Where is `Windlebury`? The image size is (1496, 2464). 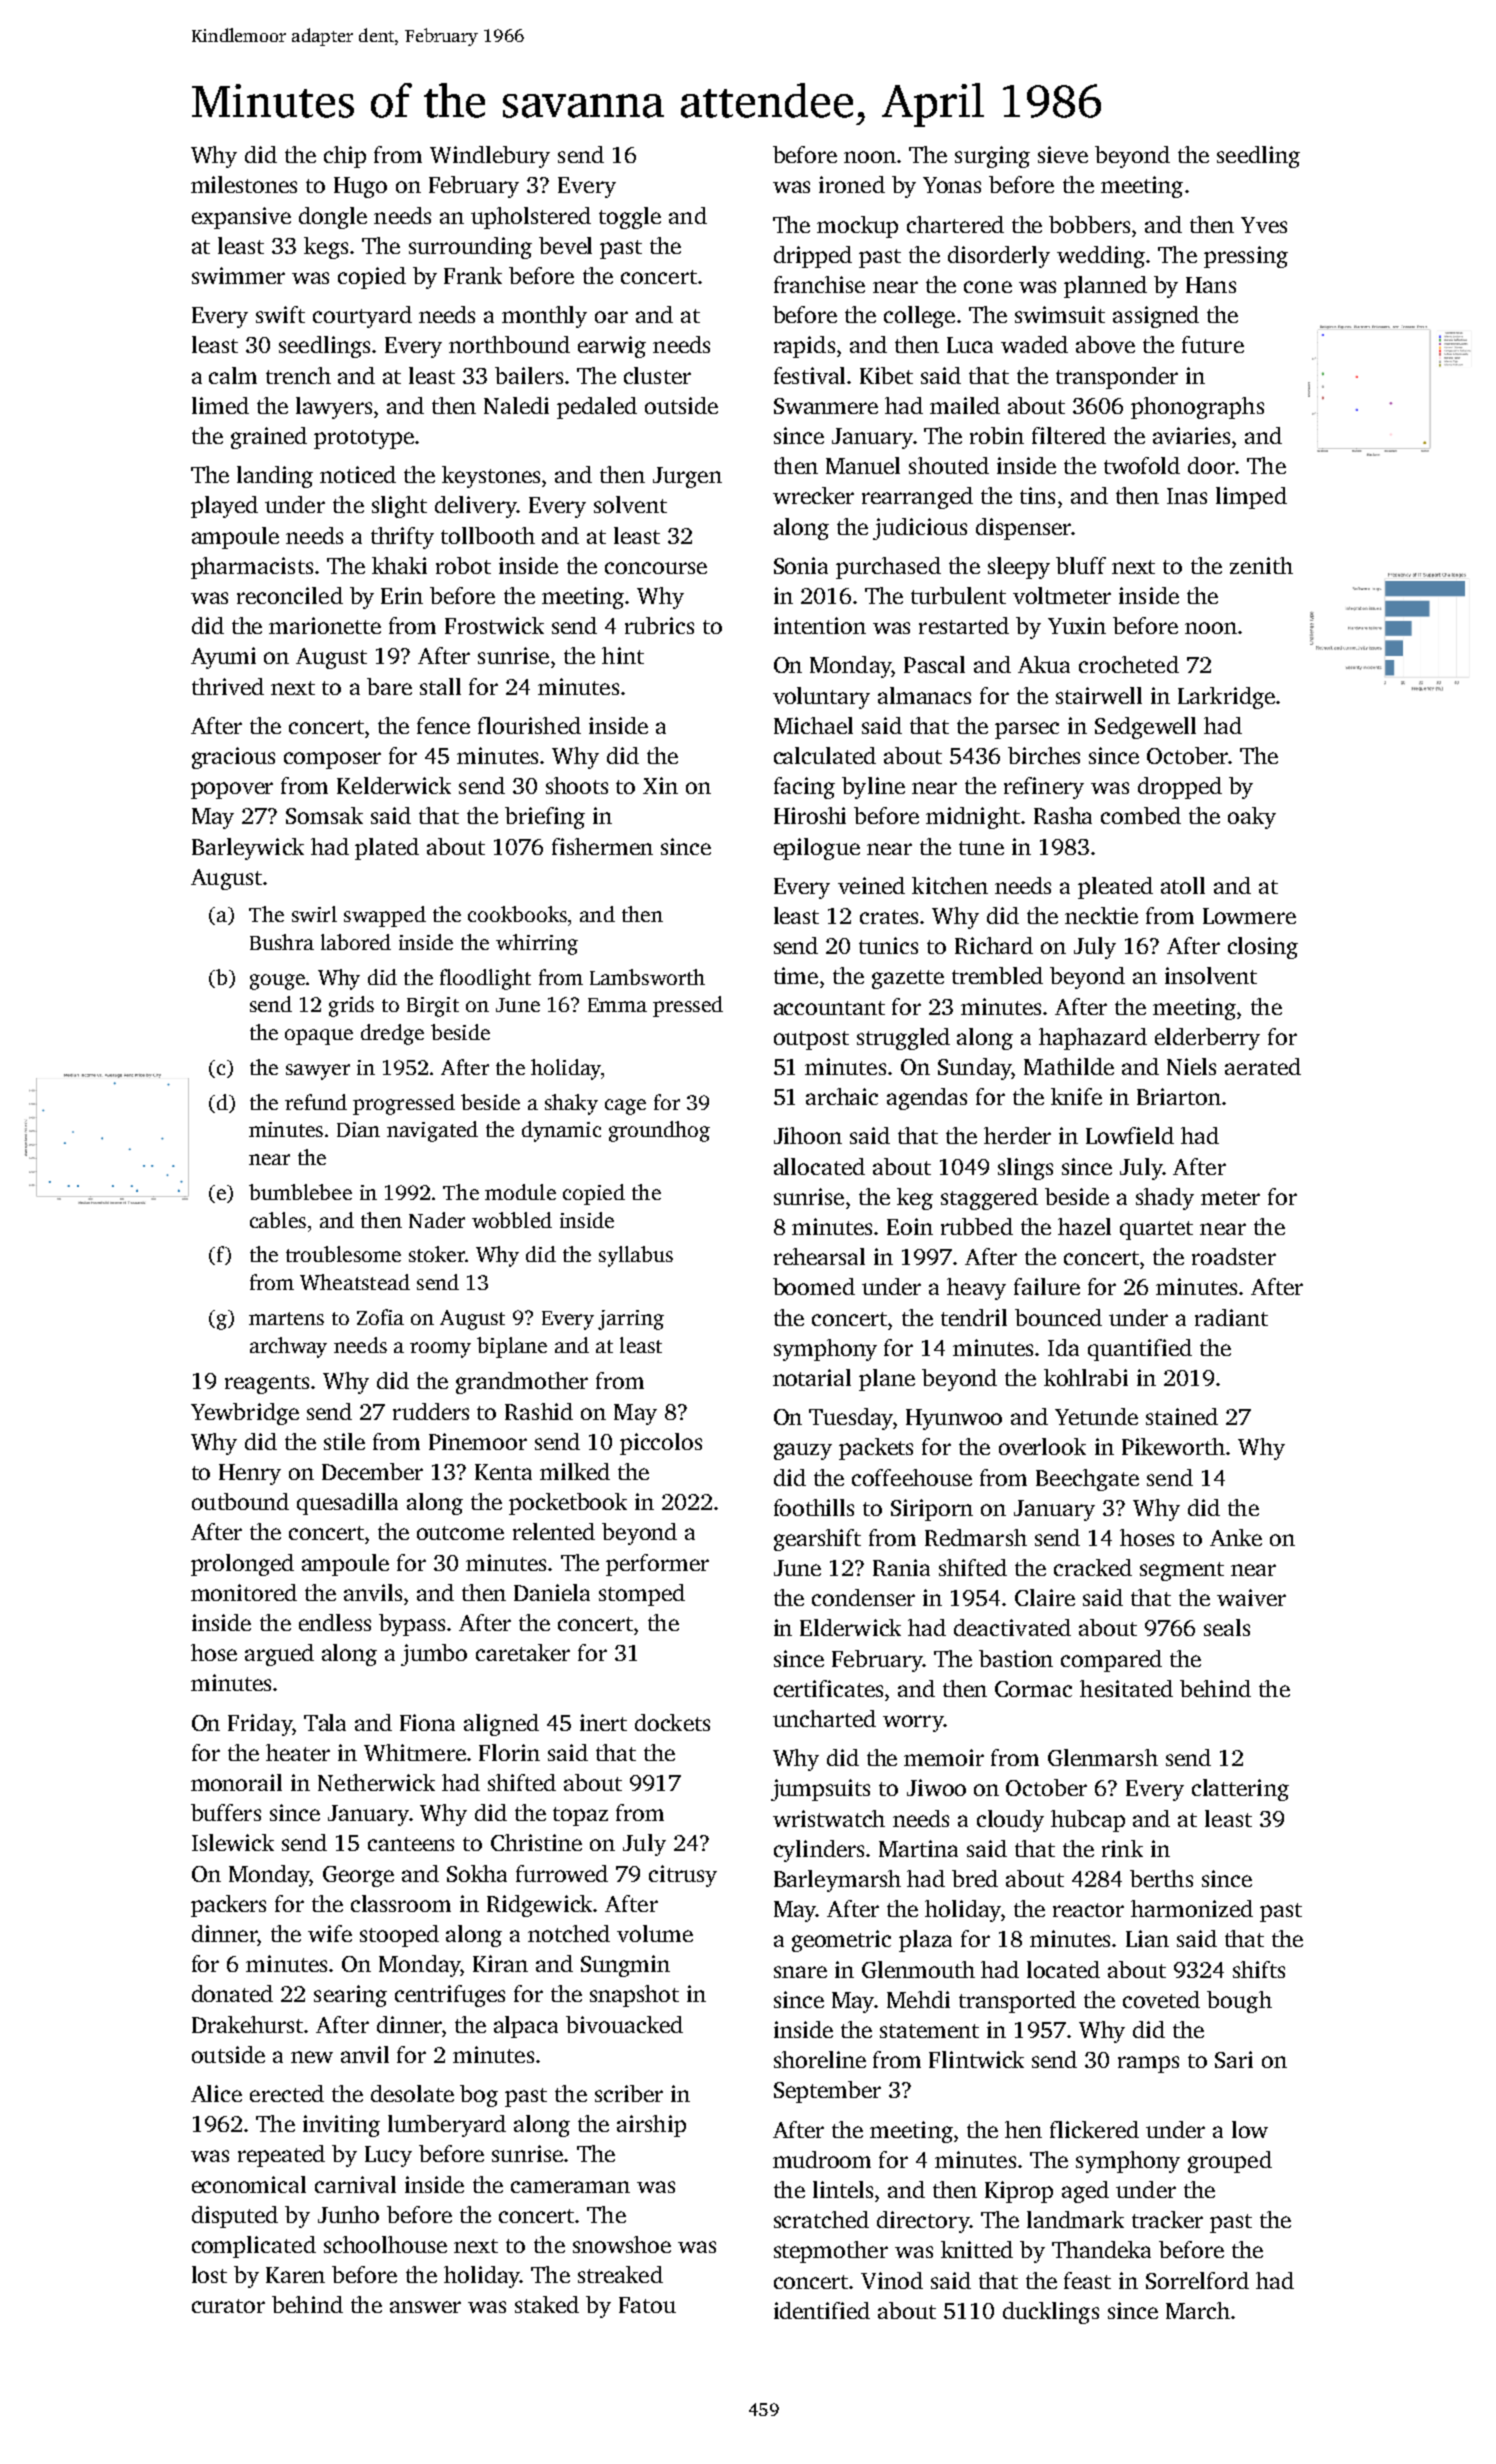
Windlebury is located at coordinates (490, 157).
